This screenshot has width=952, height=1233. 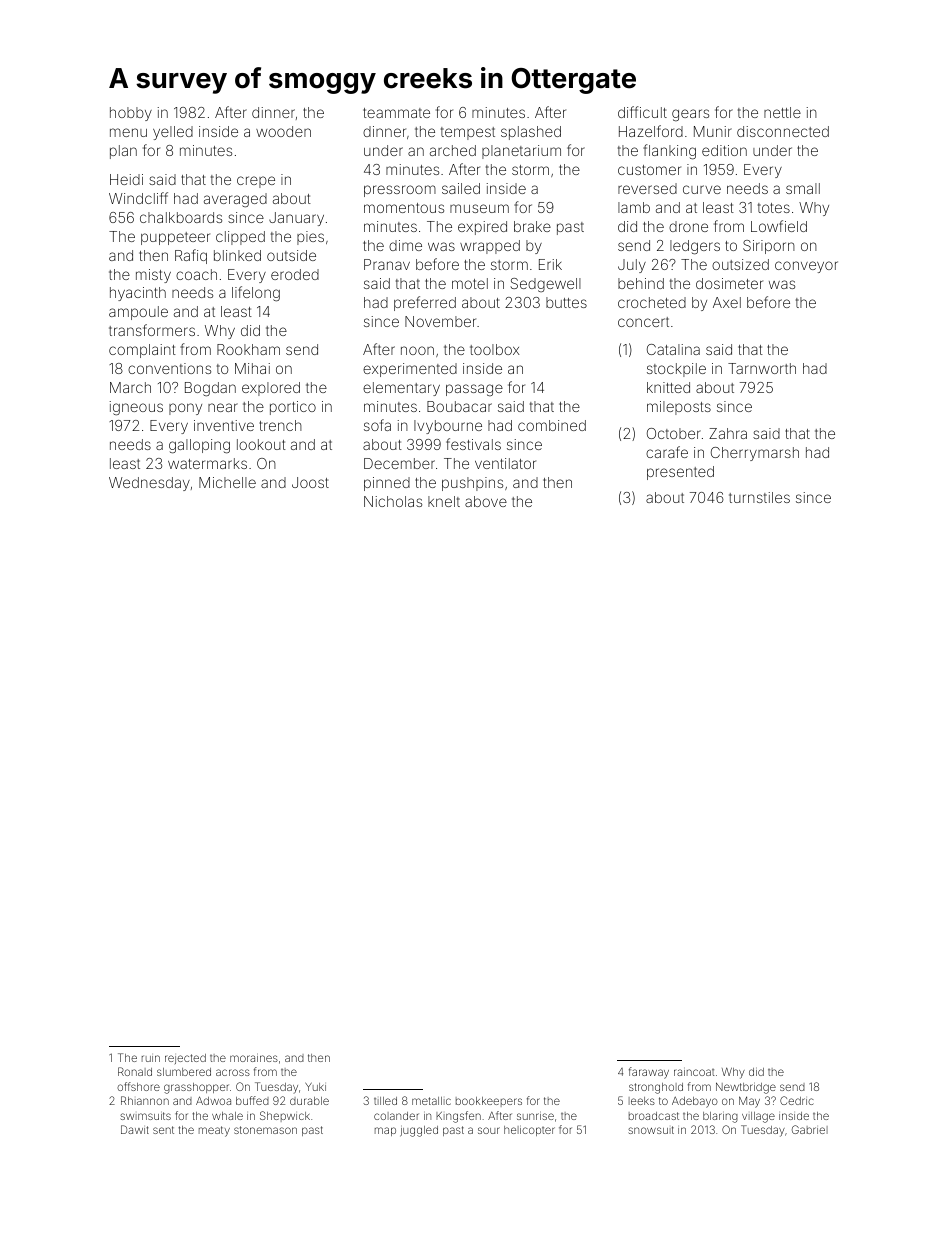 What do you see at coordinates (254, 1057) in the screenshot?
I see `moraines` at bounding box center [254, 1057].
